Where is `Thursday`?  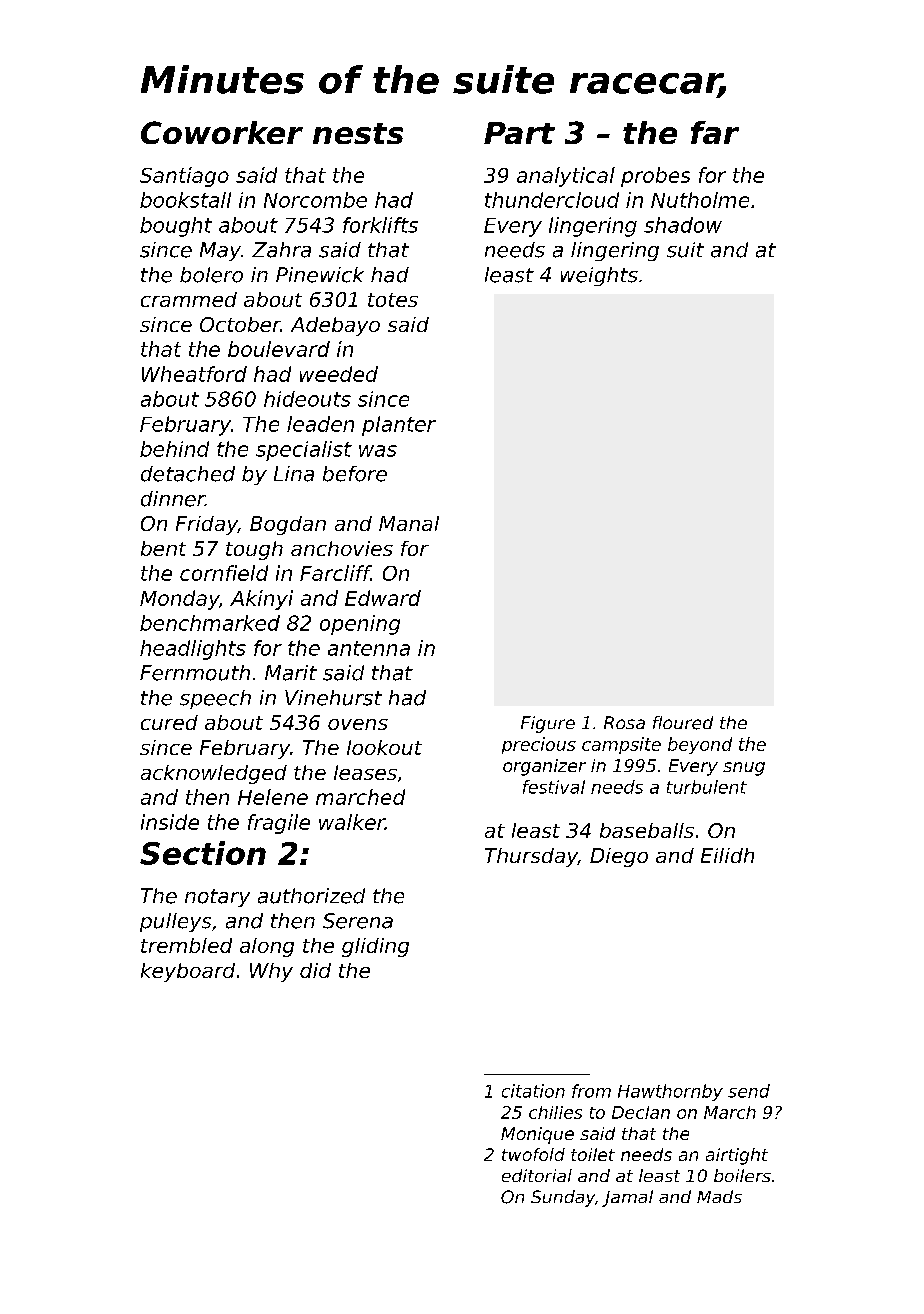 Thursday is located at coordinates (531, 857).
